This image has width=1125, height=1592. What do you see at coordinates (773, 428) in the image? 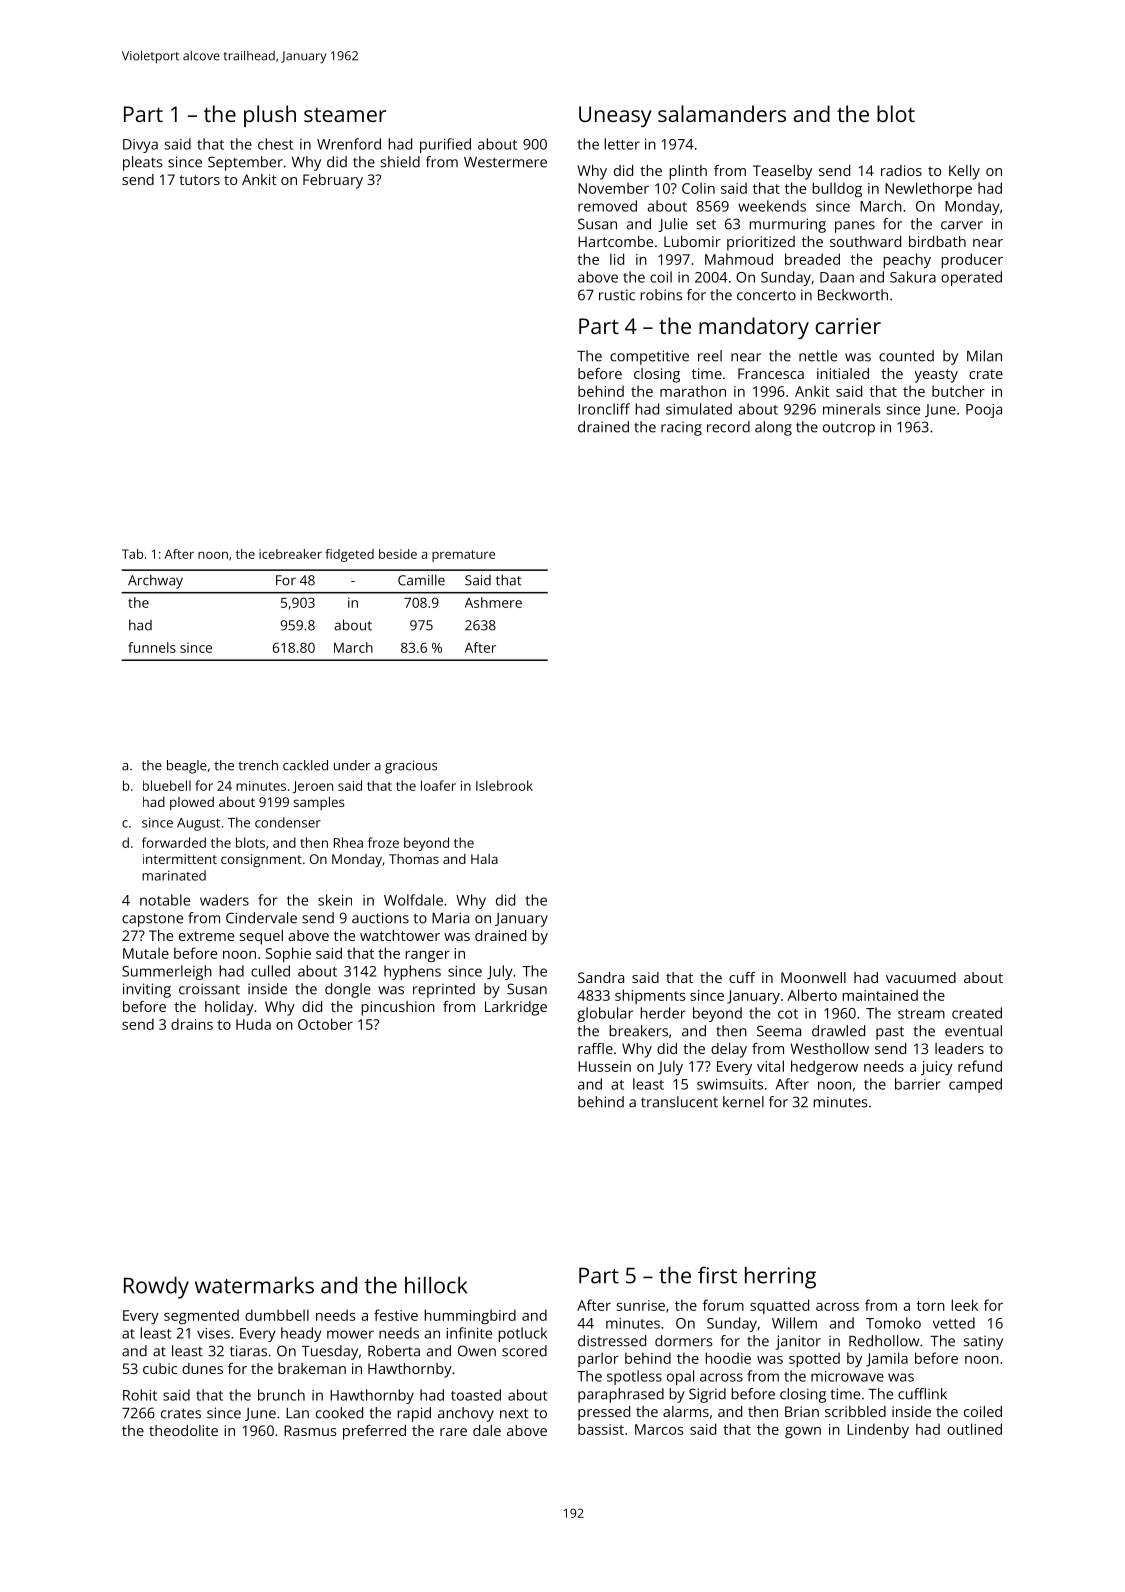
I see `along` at bounding box center [773, 428].
